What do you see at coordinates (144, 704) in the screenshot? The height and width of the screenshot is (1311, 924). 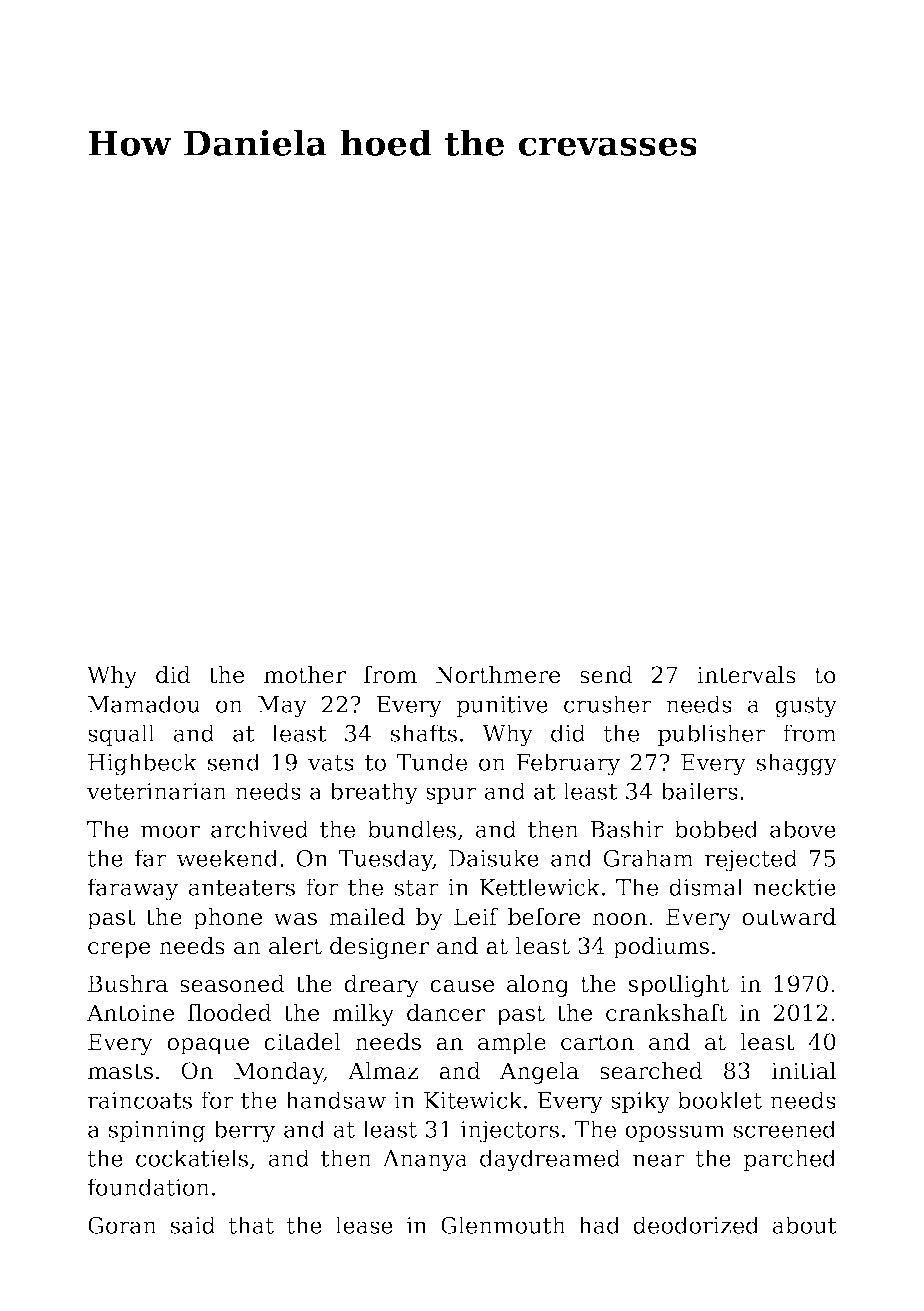 I see `Mamadou` at bounding box center [144, 704].
